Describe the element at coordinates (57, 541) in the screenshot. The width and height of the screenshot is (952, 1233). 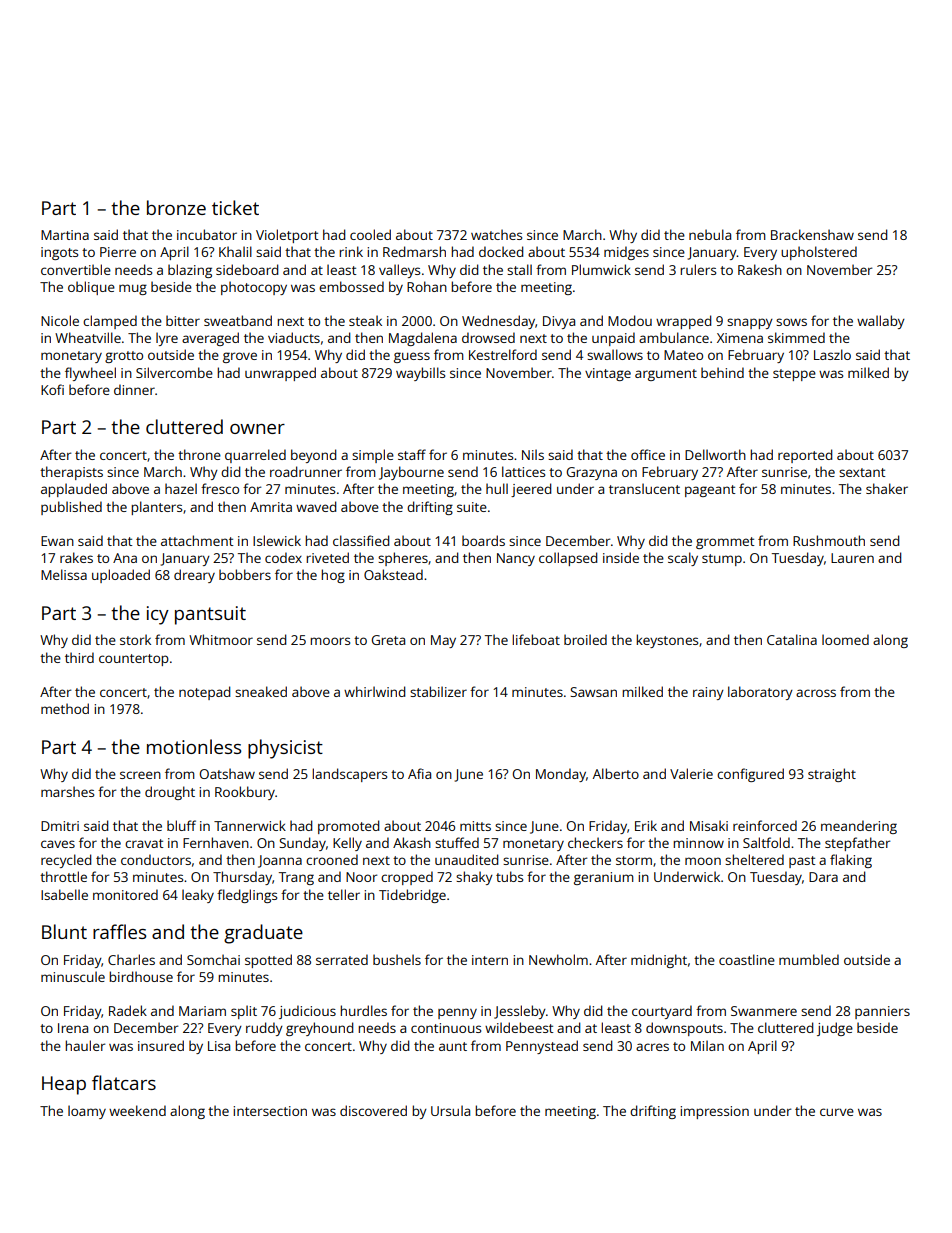
I see `Ewan` at that location.
